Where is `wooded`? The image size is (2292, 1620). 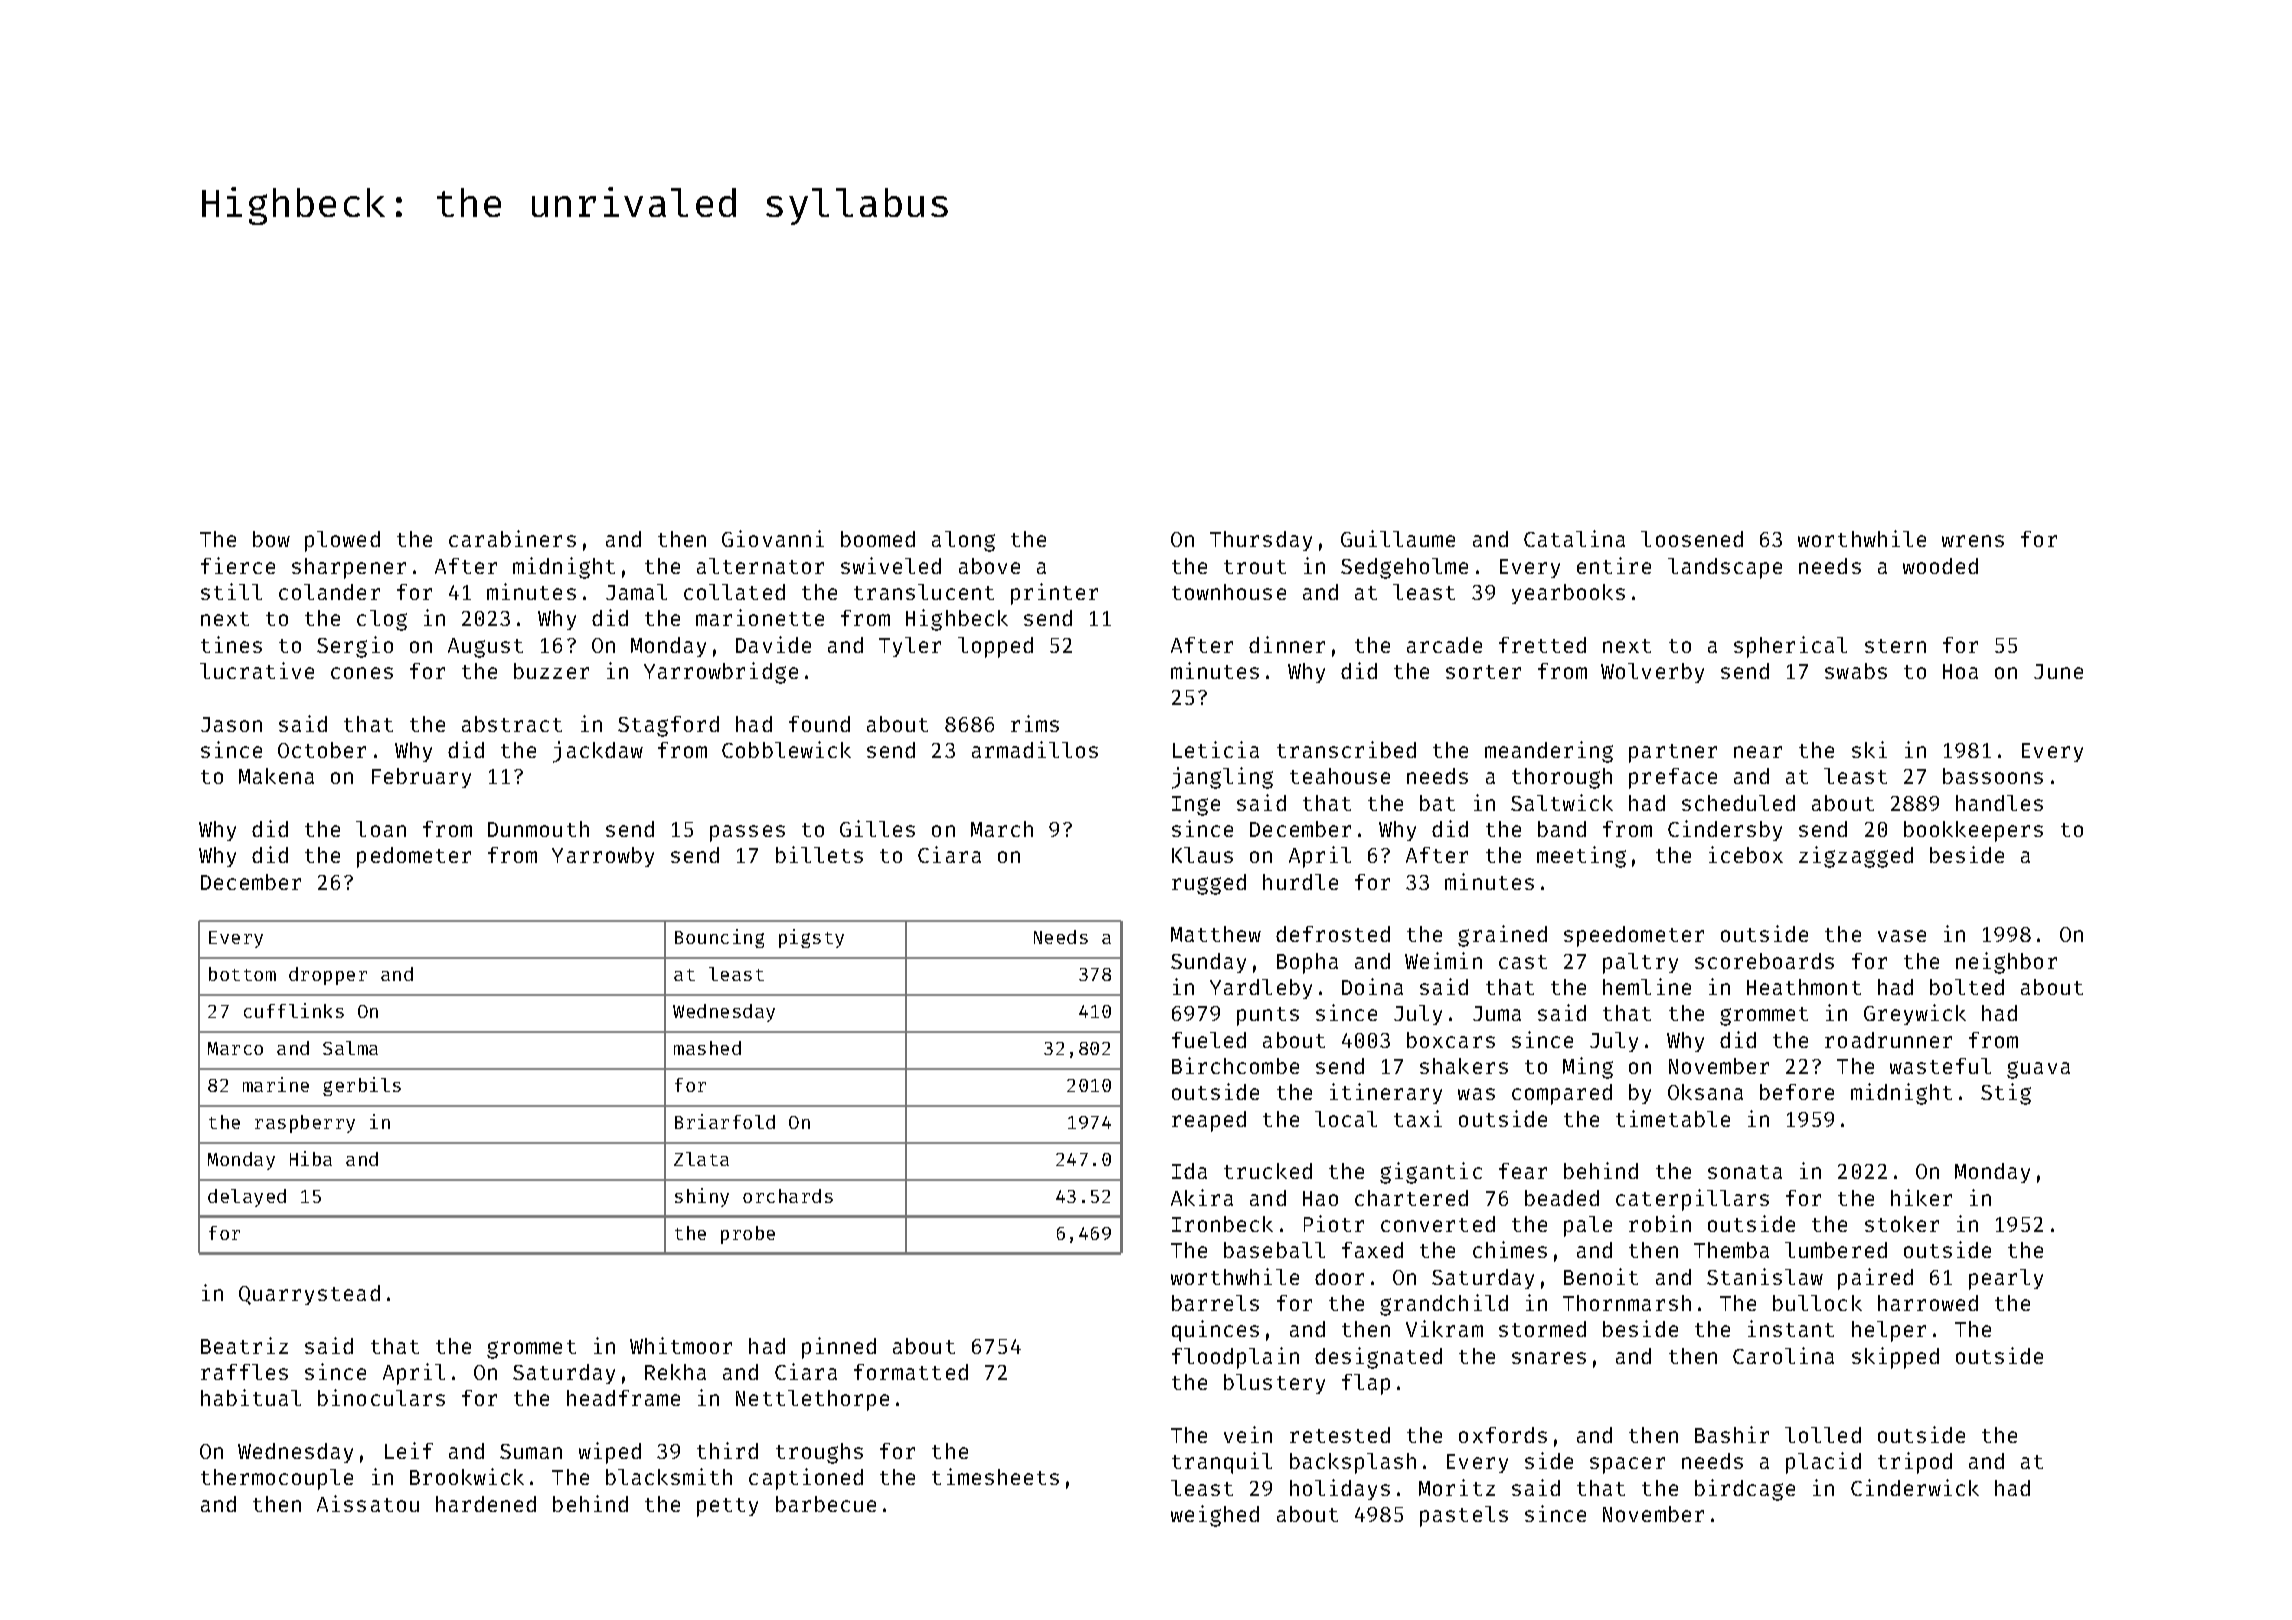 wooded is located at coordinates (1940, 566).
